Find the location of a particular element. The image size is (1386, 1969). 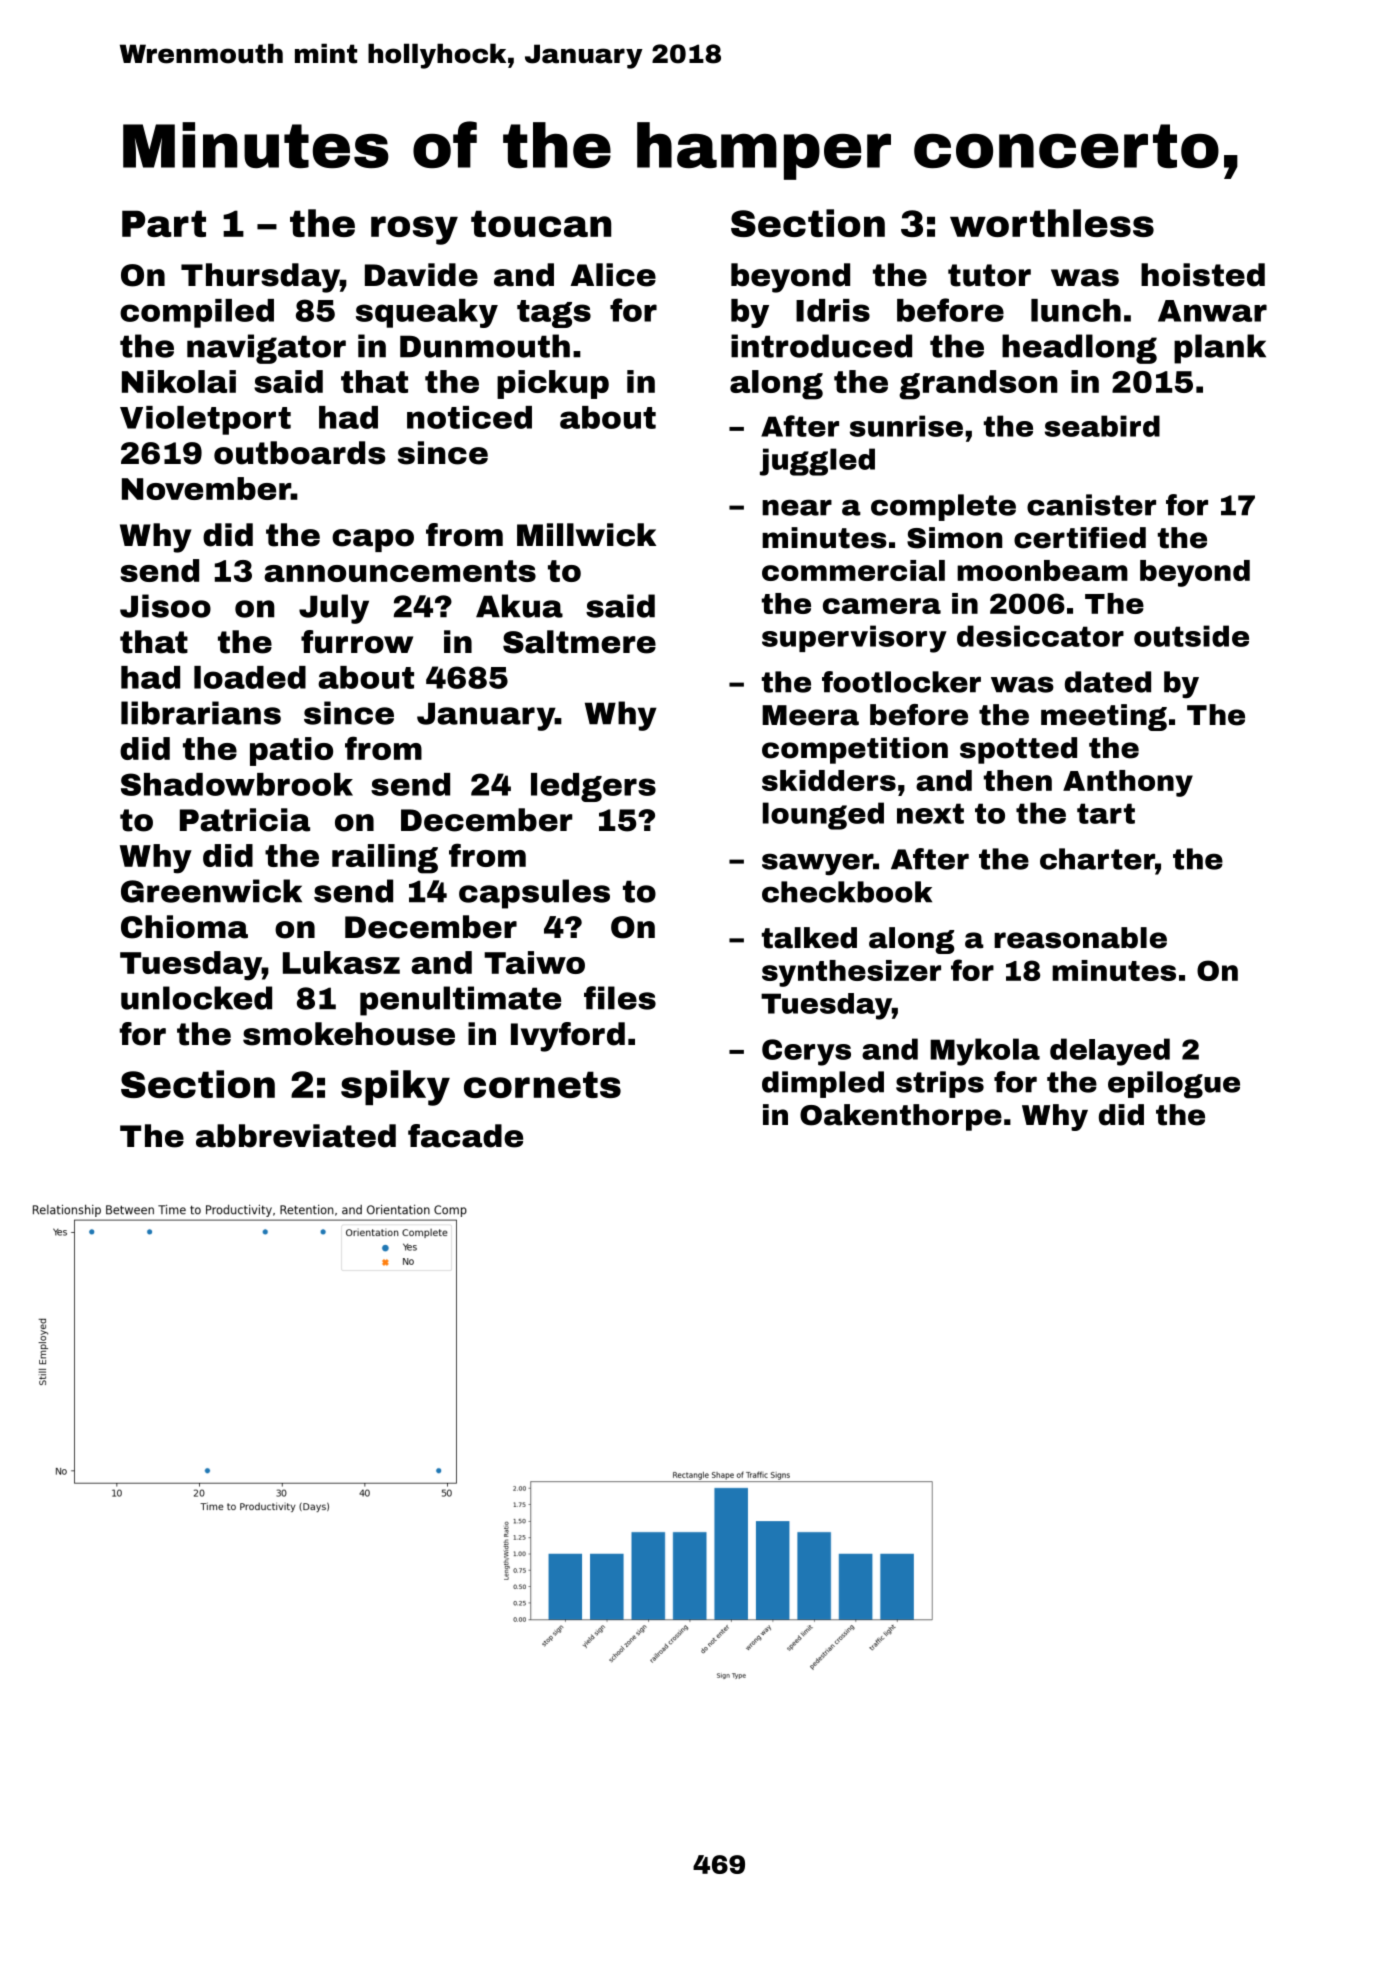

Oakenthorpe is located at coordinates (901, 1117).
